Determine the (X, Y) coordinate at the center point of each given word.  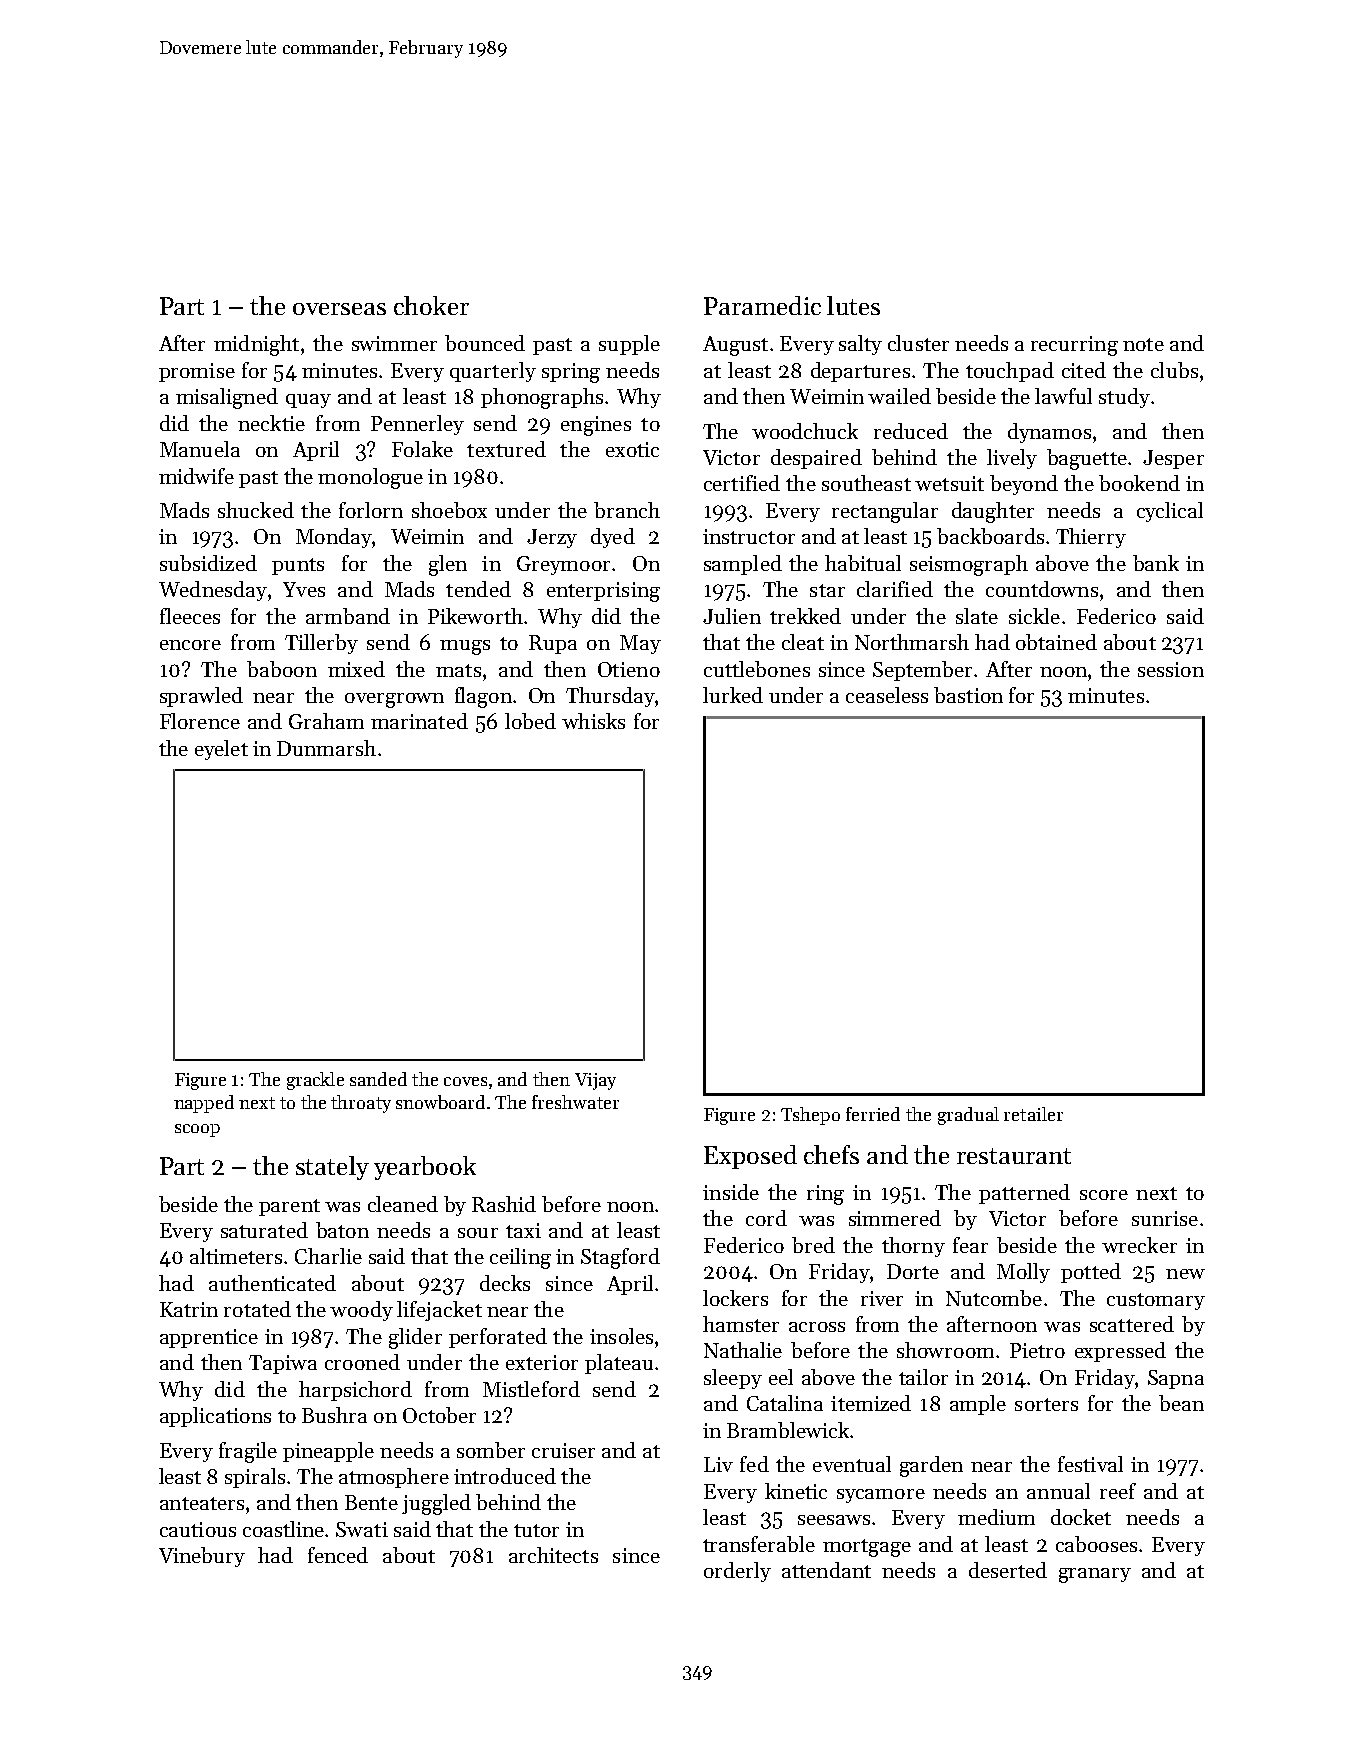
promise (197, 372)
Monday (334, 538)
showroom (945, 1350)
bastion (968, 695)
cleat (803, 642)
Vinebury (202, 1557)
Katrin (189, 1309)
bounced (485, 343)
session (1171, 669)
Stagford (620, 1258)
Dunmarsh (326, 748)
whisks (593, 721)
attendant (826, 1570)
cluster (918, 343)
